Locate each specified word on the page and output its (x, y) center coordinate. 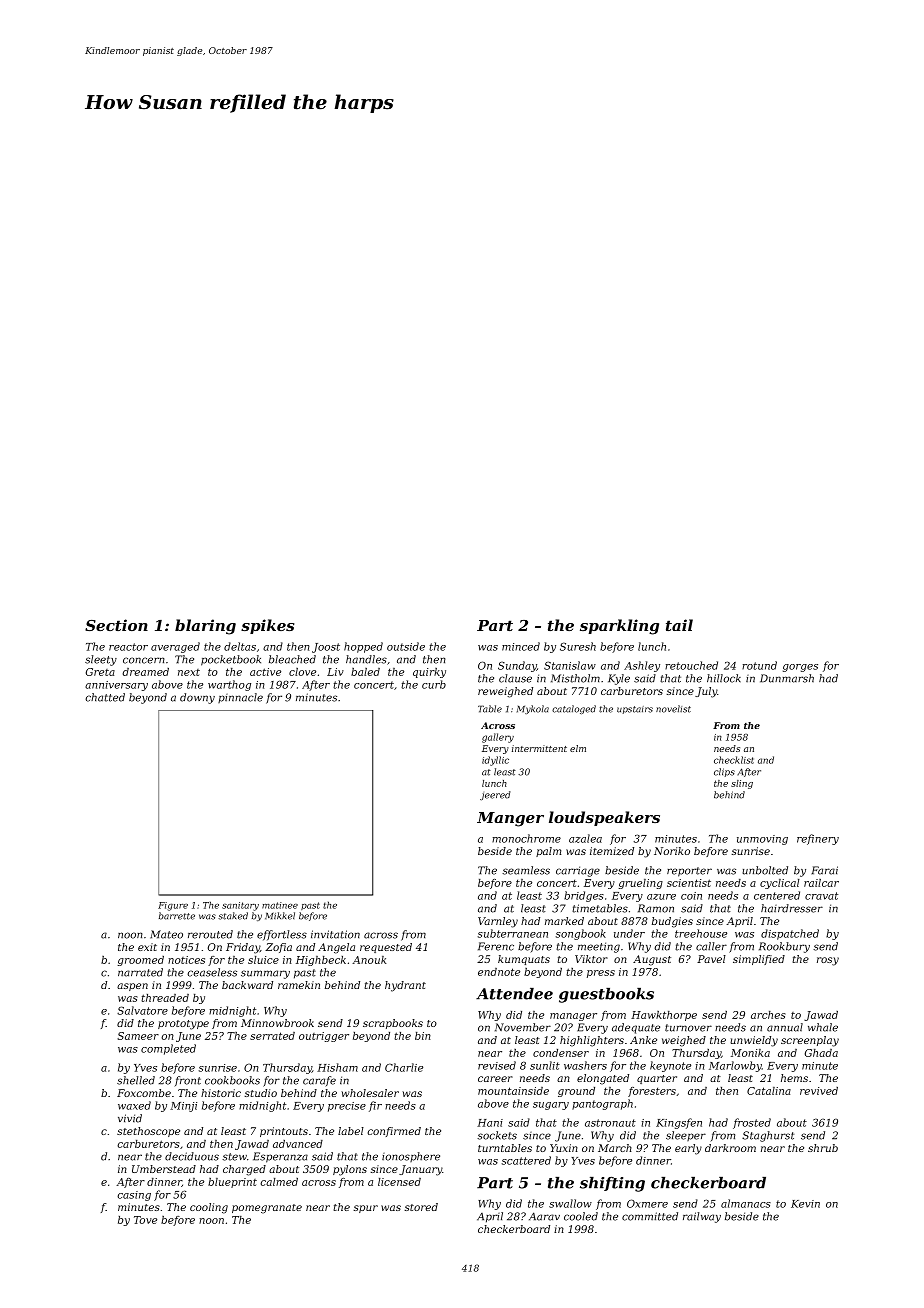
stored (421, 1207)
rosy (828, 961)
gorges (800, 668)
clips (724, 772)
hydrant (405, 986)
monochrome (526, 838)
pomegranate (267, 1209)
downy (197, 698)
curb (434, 684)
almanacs (746, 1203)
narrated (140, 972)
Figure (173, 906)
